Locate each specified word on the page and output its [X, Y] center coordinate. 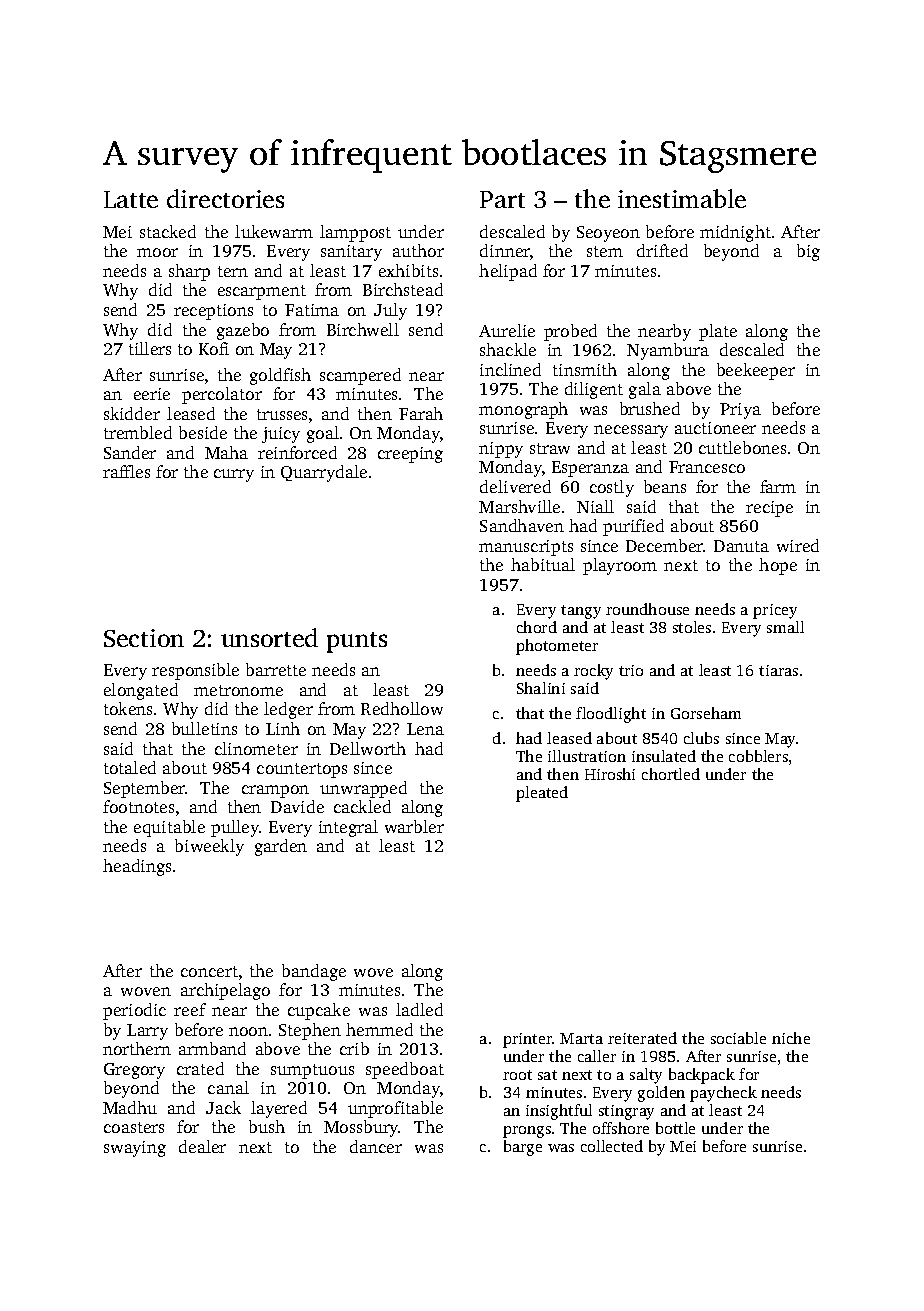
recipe [769, 509]
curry [234, 475]
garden [281, 847]
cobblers [758, 756]
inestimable [682, 198]
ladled [419, 1009]
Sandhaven [522, 525]
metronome [238, 690]
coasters [134, 1127]
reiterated [642, 1038]
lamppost [355, 233]
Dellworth [368, 748]
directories [225, 198]
